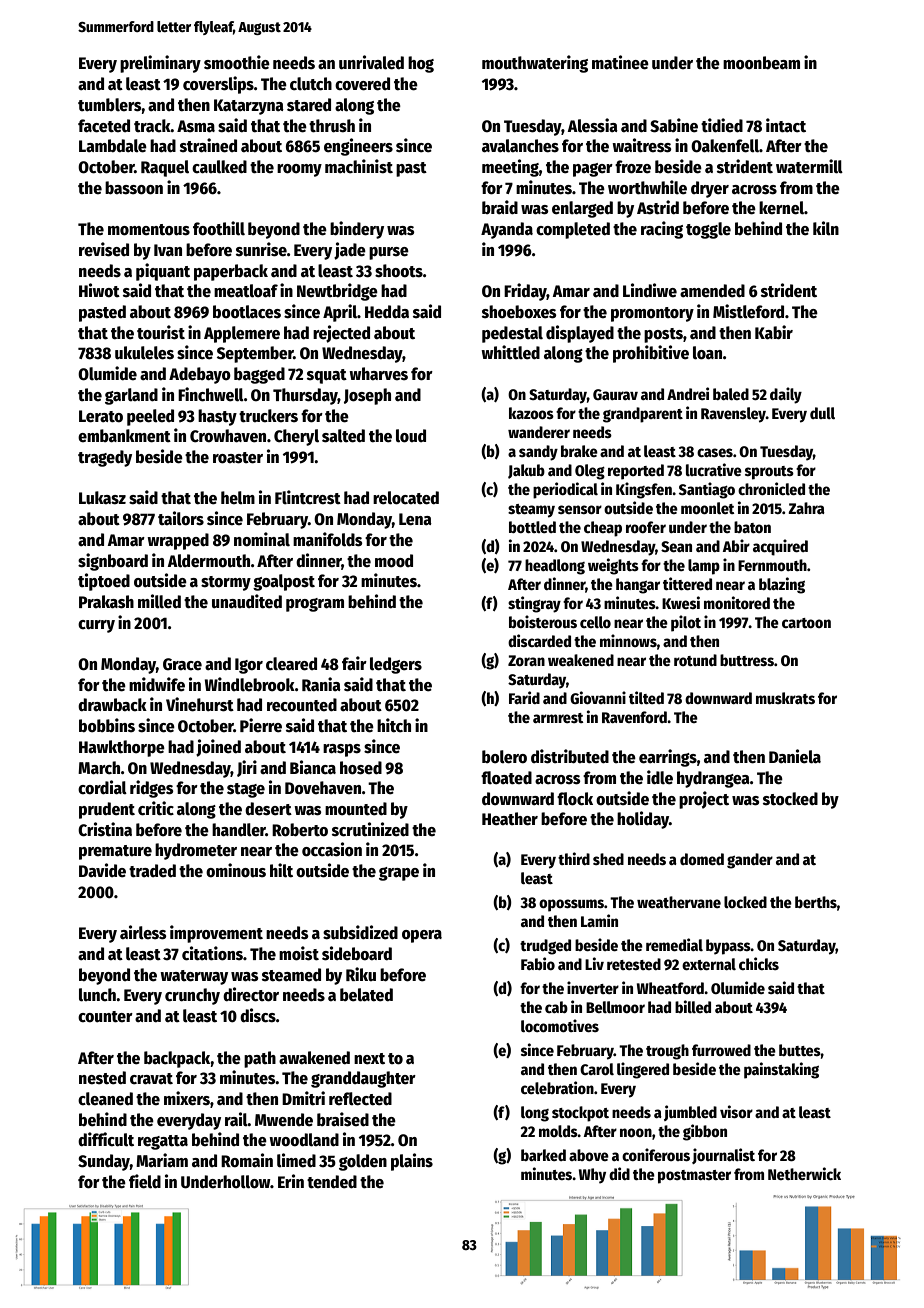  Describe the element at coordinates (160, 64) in the document. I see `preliminary` at that location.
